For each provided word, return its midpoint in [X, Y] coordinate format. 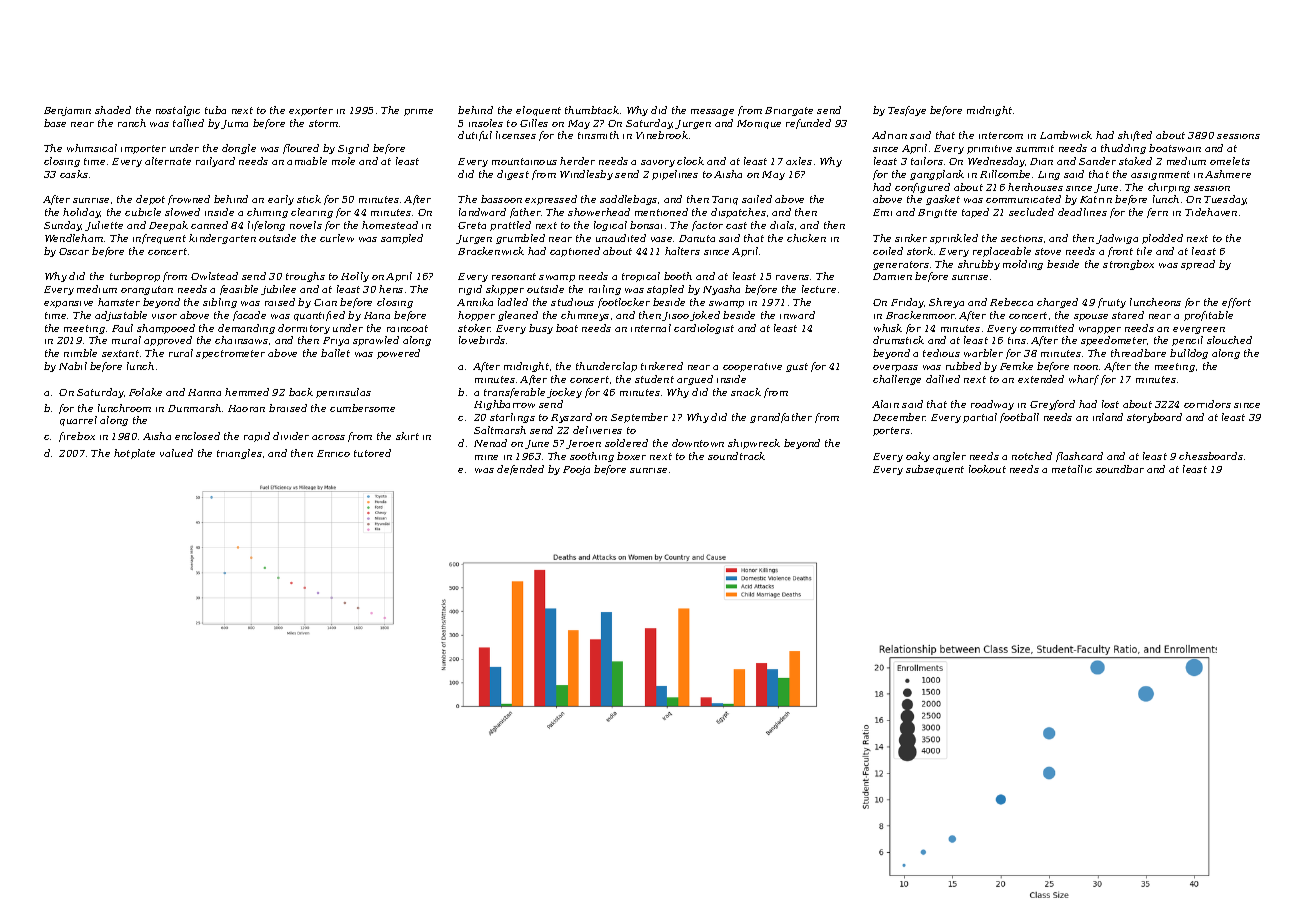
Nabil [73, 366]
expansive [68, 304]
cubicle [143, 212]
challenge [897, 380]
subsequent [935, 470]
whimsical [92, 148]
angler [949, 457]
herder [577, 161]
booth [678, 276]
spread [1198, 265]
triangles [239, 454]
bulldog [1189, 354]
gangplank [937, 175]
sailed [757, 199]
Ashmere [1228, 174]
